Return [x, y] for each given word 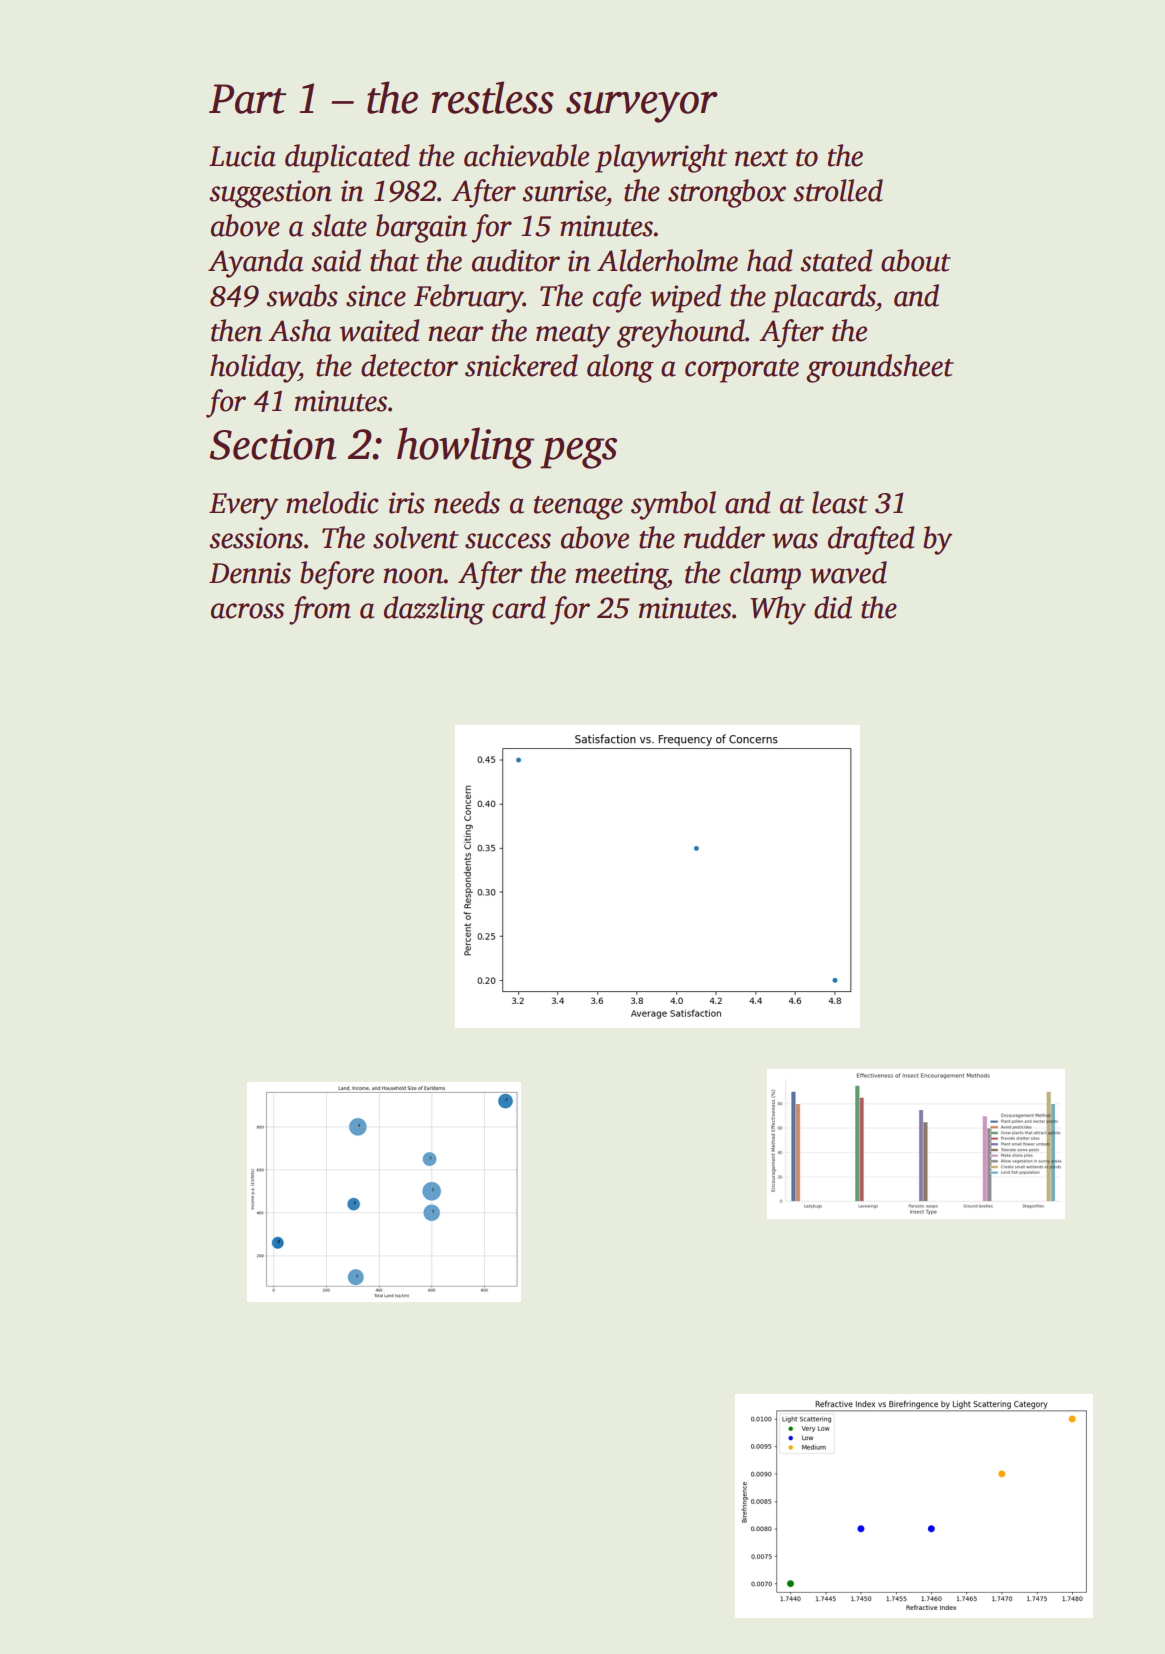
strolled [838, 190]
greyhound [681, 333]
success [508, 541]
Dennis [250, 573]
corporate [742, 371]
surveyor [642, 107]
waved [848, 572]
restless [493, 97]
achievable [526, 155]
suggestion [270, 194]
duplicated [347, 158]
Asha [299, 330]
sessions [256, 538]
